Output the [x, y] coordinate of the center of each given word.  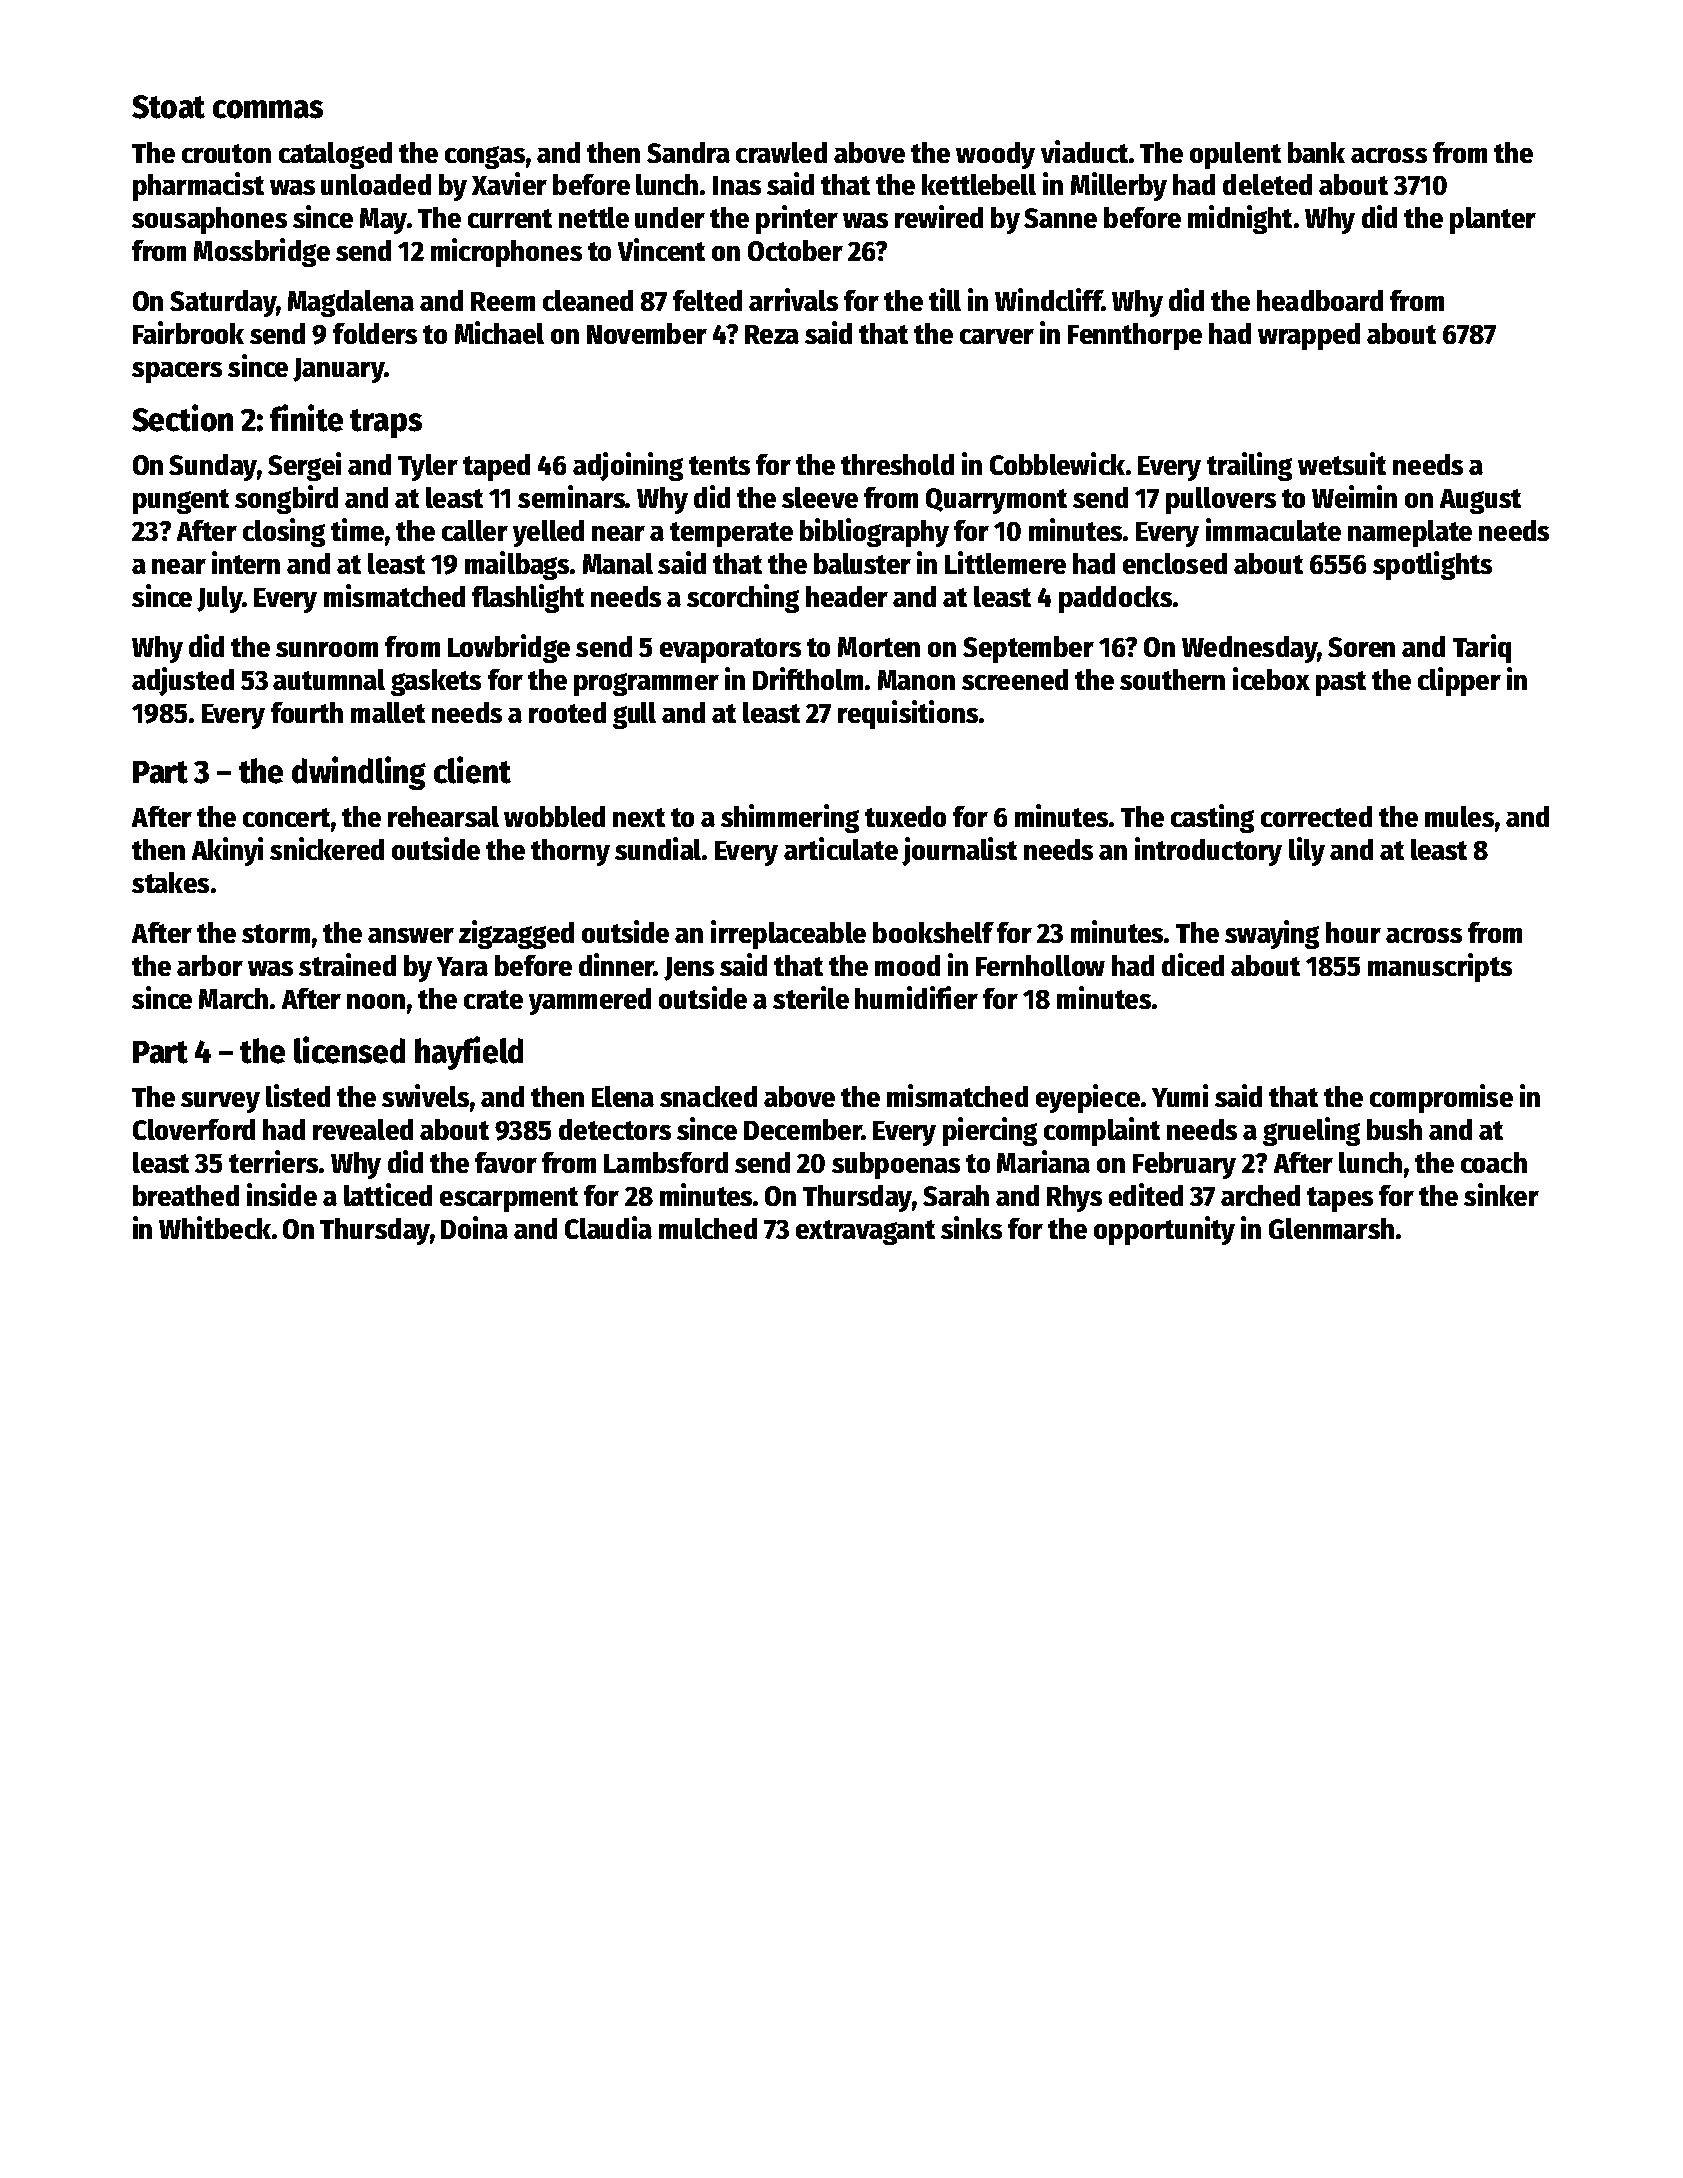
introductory [1208, 851]
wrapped [1309, 336]
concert [286, 817]
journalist [959, 851]
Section [182, 418]
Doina [474, 1227]
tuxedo [905, 816]
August [1480, 501]
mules [1459, 816]
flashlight [528, 598]
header [847, 596]
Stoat [168, 107]
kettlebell [979, 184]
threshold [897, 464]
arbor [210, 965]
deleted [1267, 184]
